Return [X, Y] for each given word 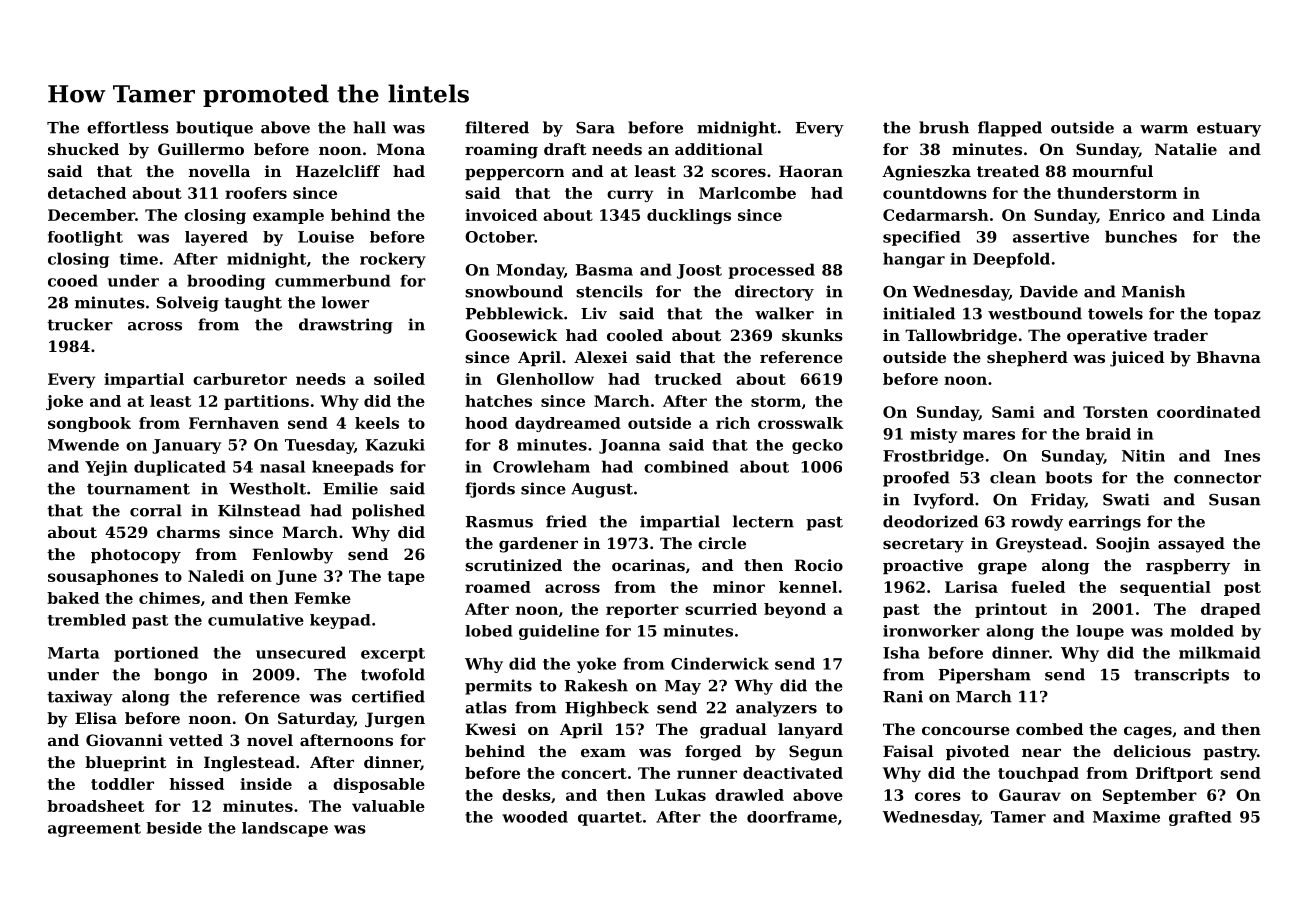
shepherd [1027, 358]
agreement [94, 830]
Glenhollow [545, 379]
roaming [501, 151]
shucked [83, 149]
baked [73, 598]
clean [1013, 477]
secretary [923, 545]
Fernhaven [234, 423]
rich [733, 423]
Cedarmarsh [936, 215]
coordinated [1209, 412]
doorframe [792, 817]
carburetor [240, 379]
